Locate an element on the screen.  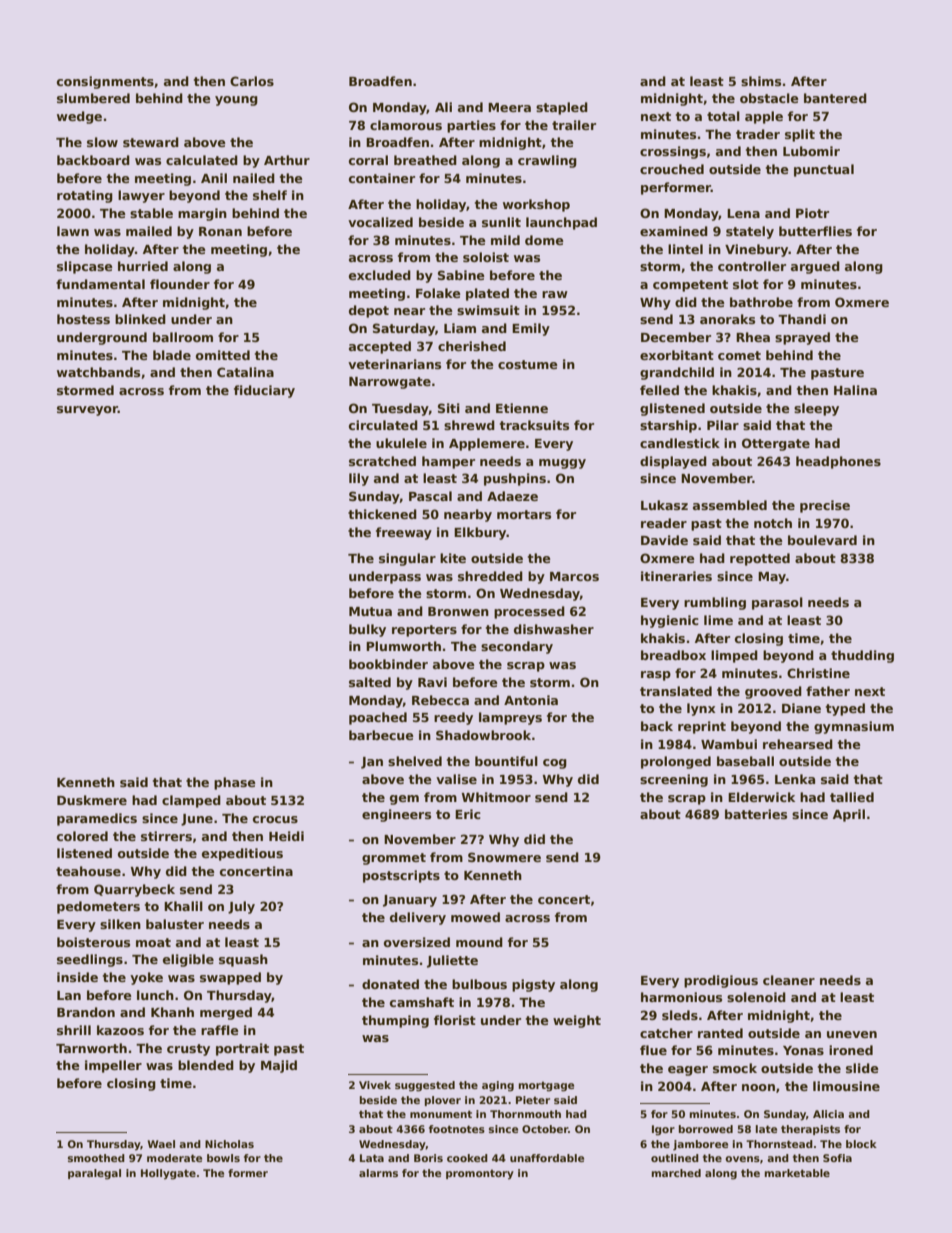
mowed is located at coordinates (475, 917).
